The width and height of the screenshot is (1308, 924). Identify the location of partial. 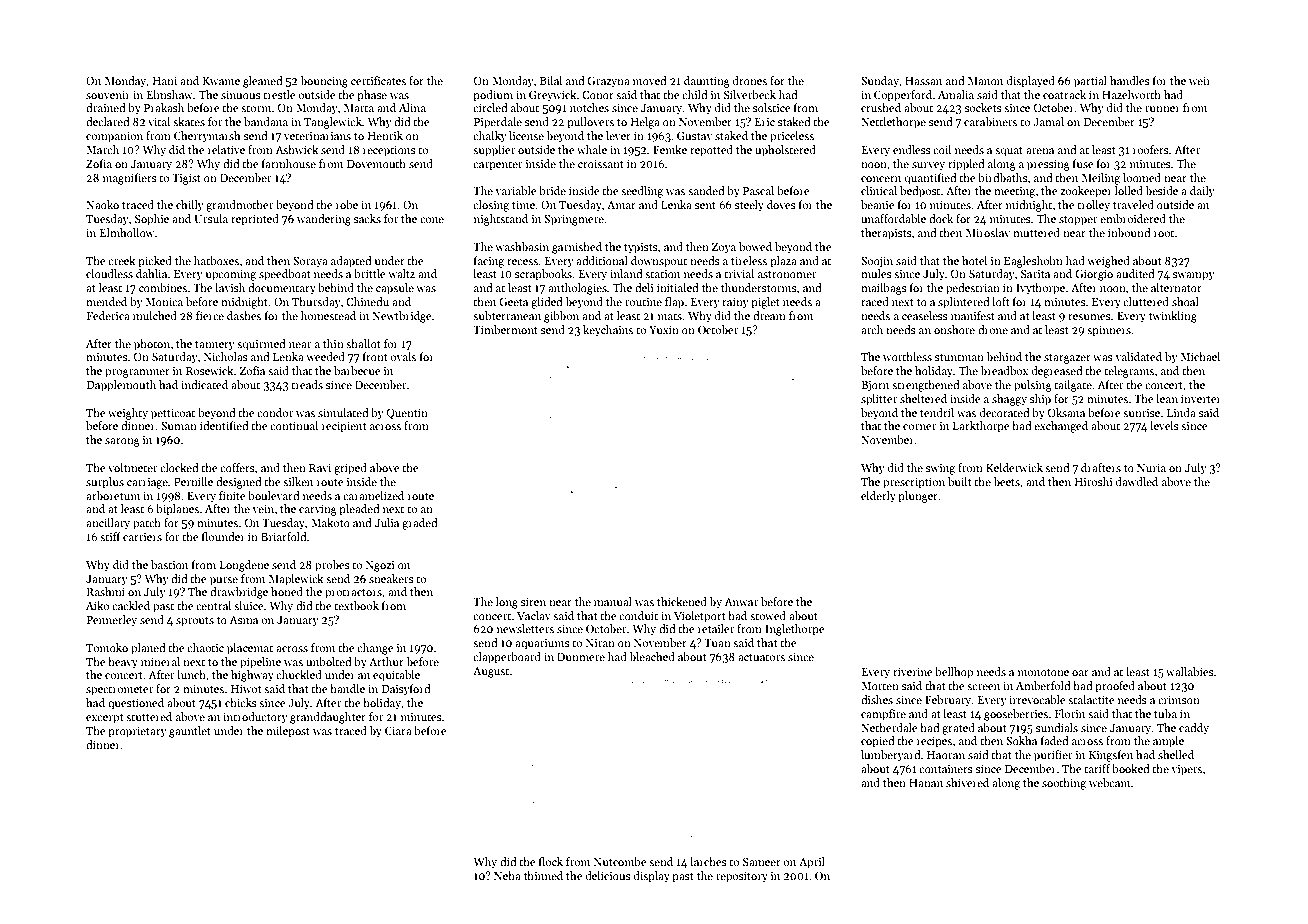
(1090, 82).
